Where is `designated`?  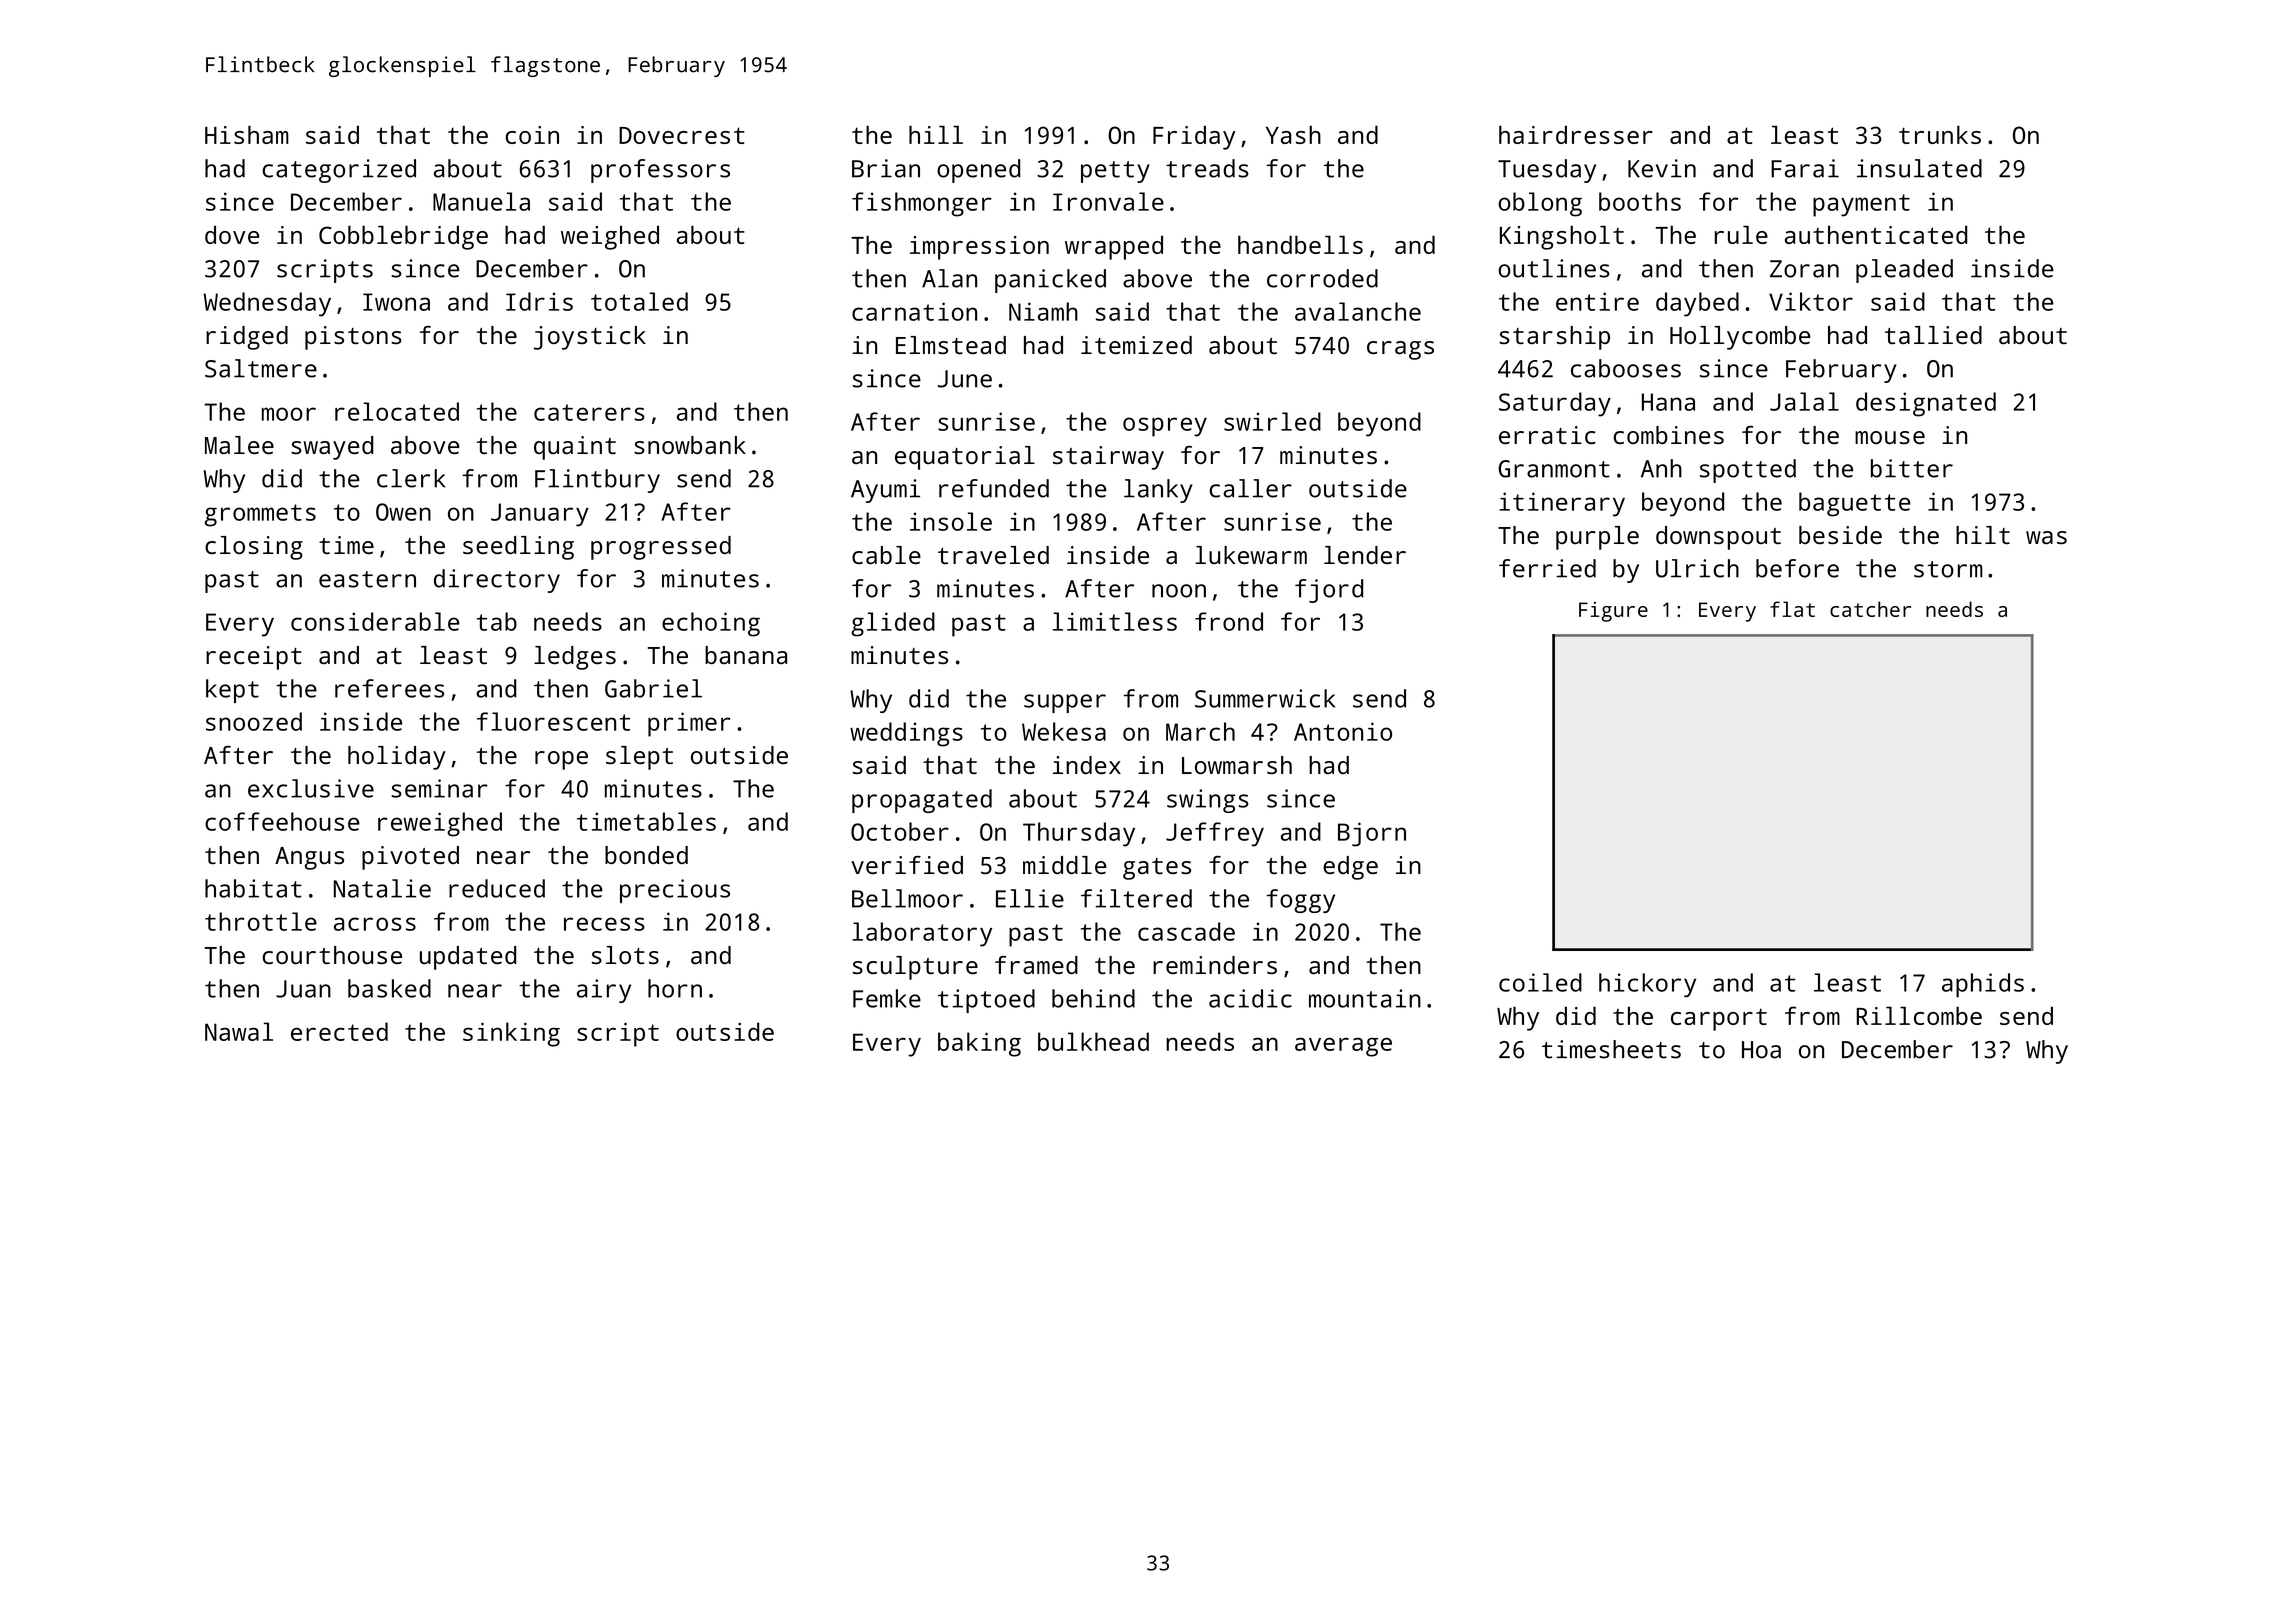
designated is located at coordinates (1926, 404).
